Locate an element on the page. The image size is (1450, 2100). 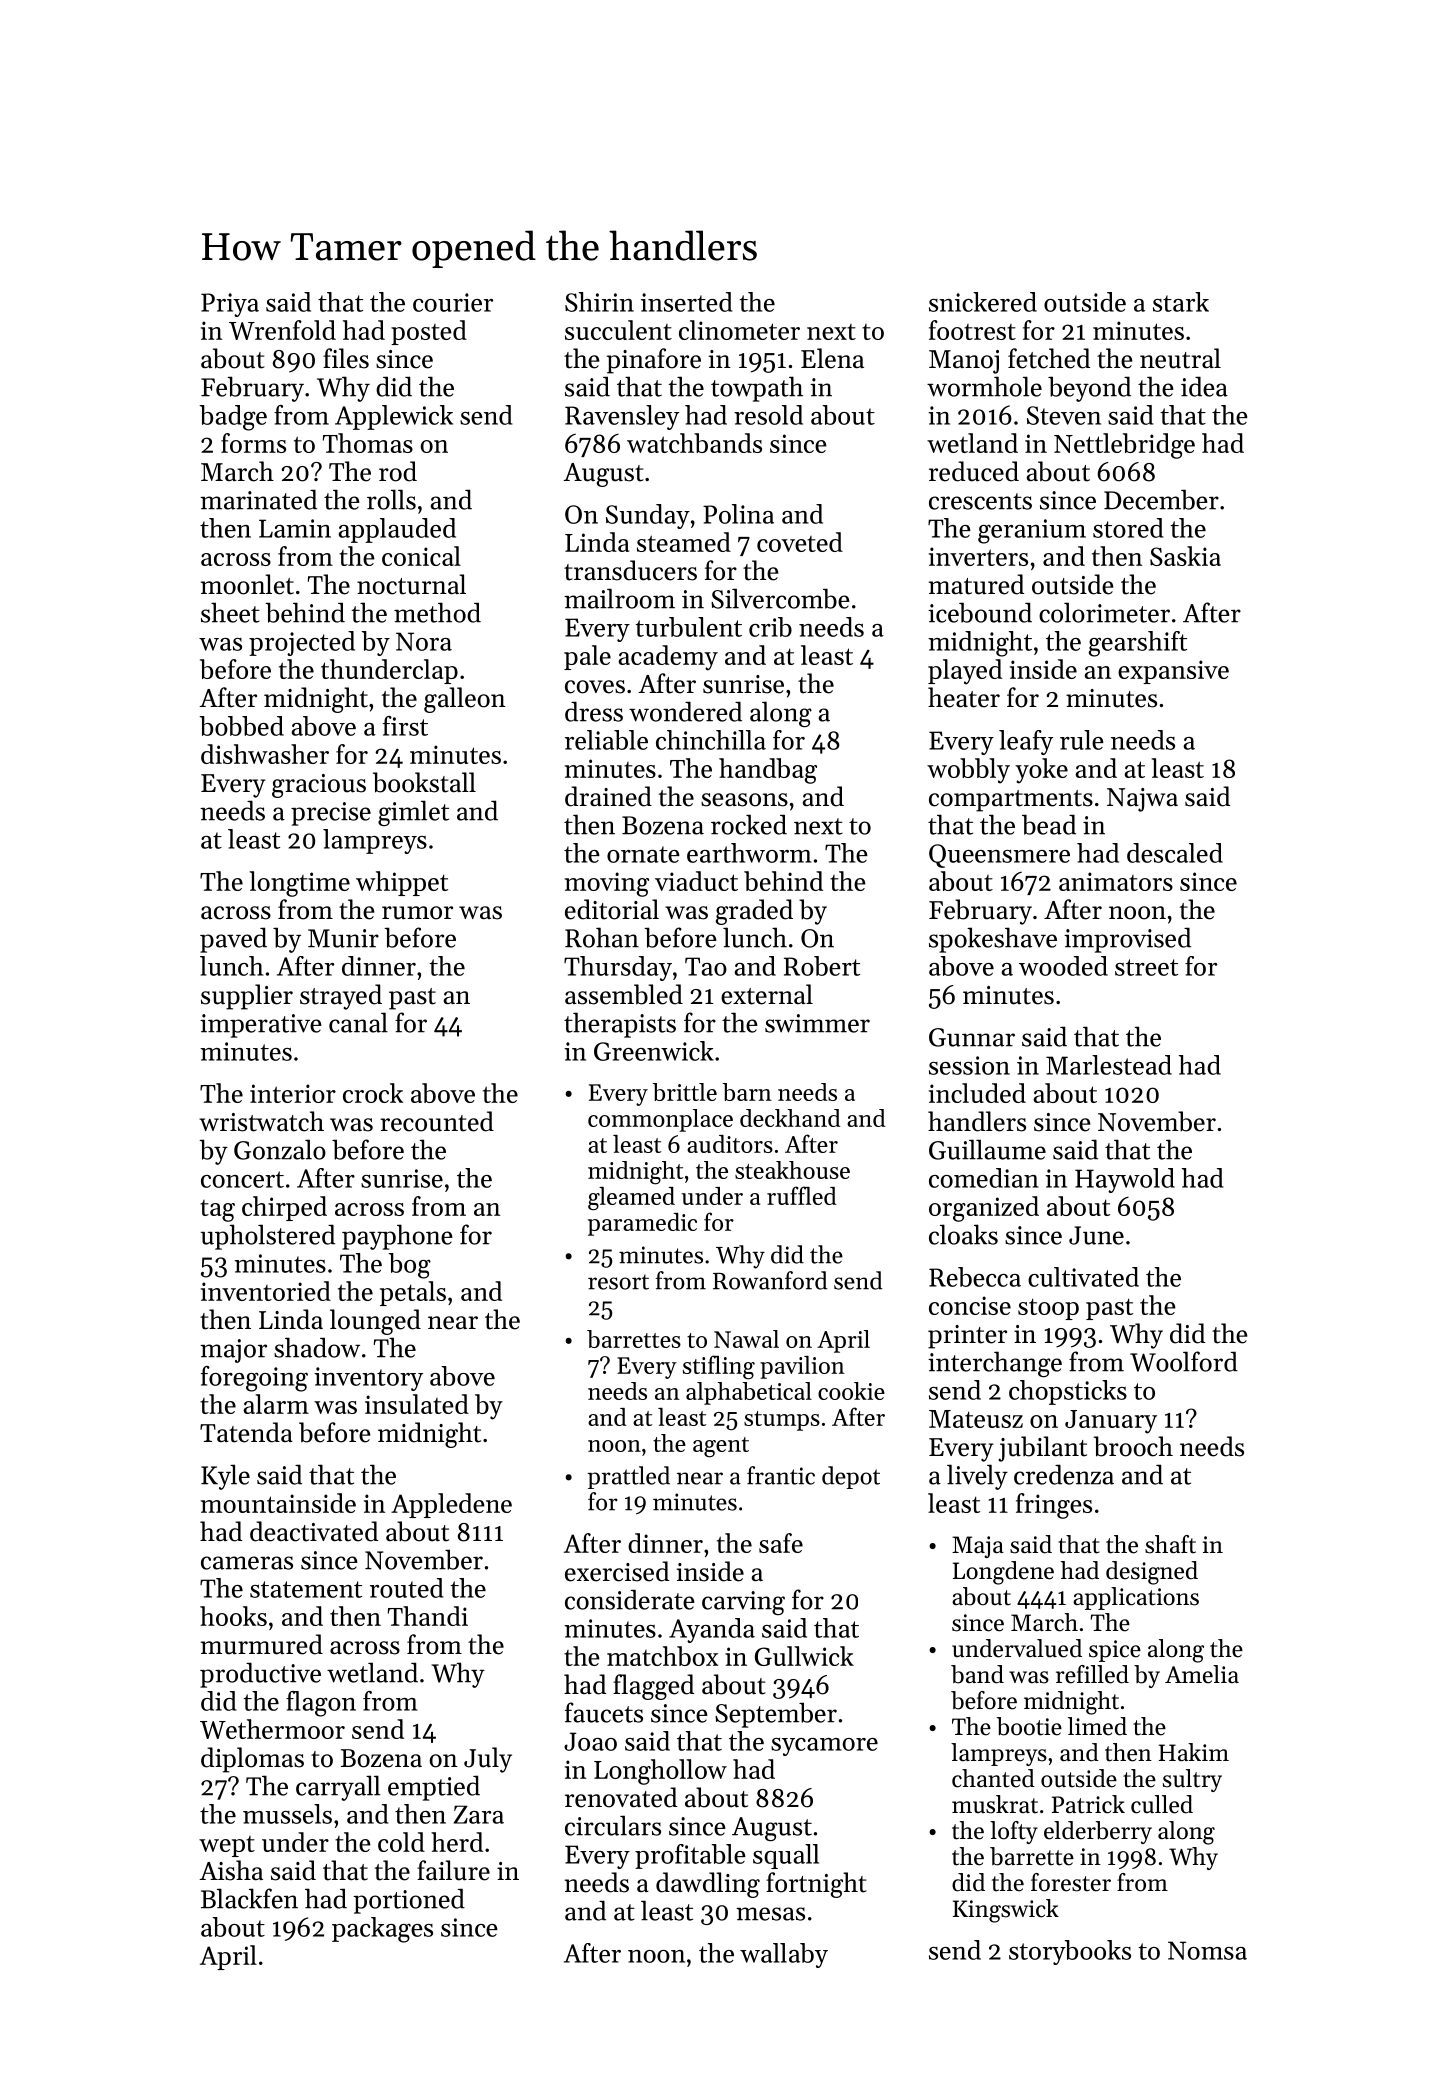
Woolford is located at coordinates (1184, 1361).
